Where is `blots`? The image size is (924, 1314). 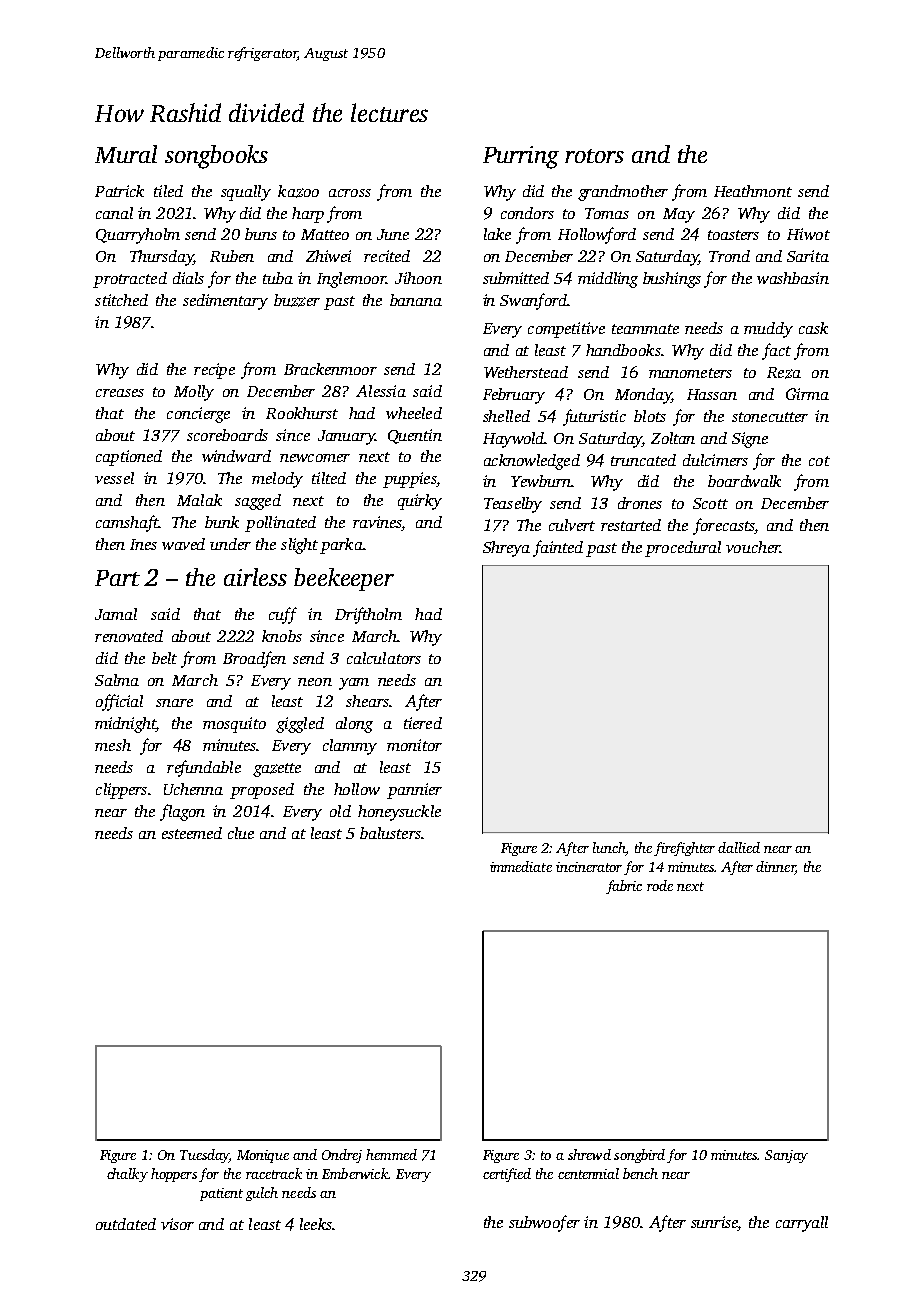 blots is located at coordinates (650, 416).
